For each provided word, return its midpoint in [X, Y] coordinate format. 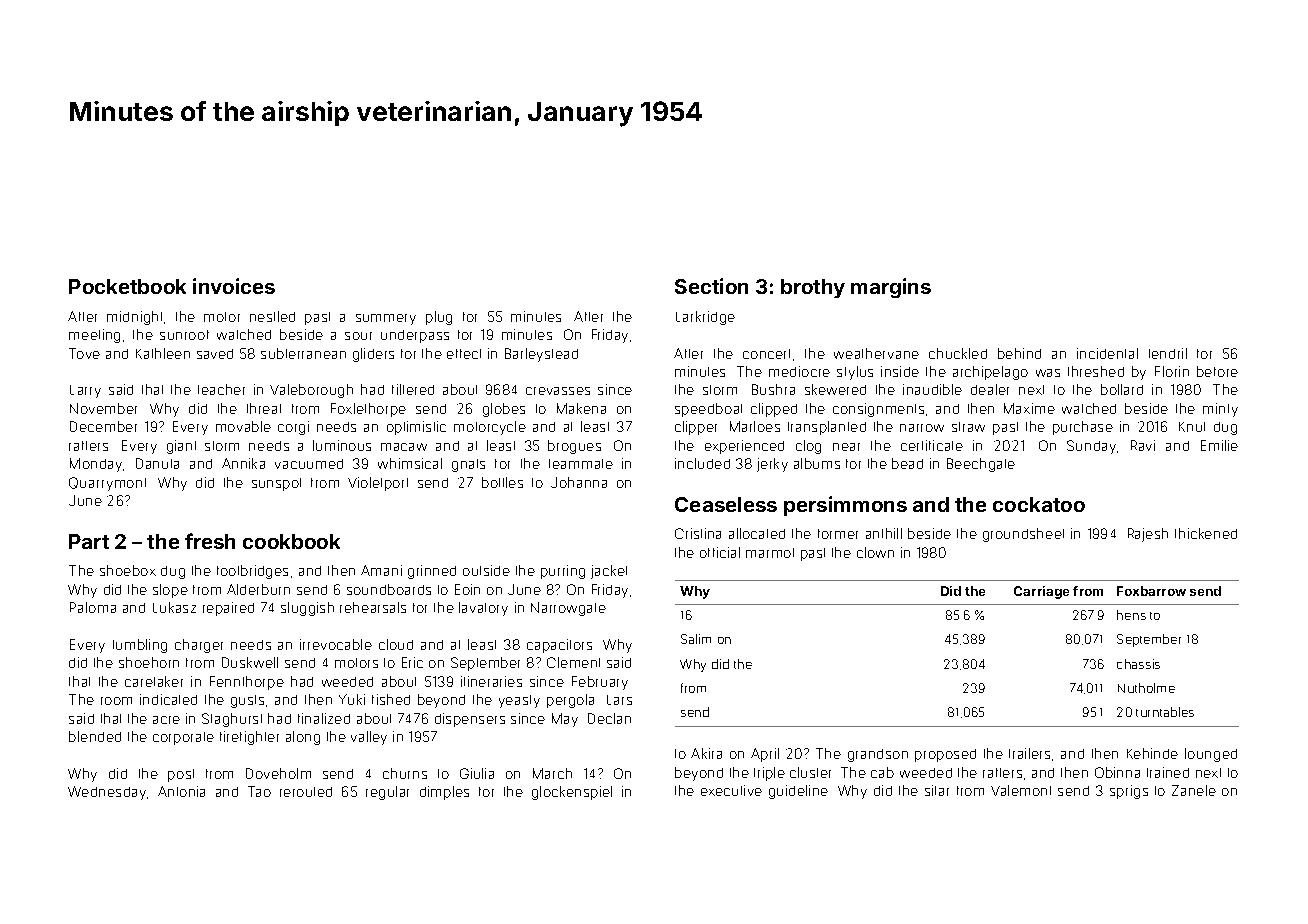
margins [891, 288]
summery [386, 319]
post [181, 775]
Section [711, 286]
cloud [396, 644]
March [552, 773]
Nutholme [1146, 688]
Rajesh [1148, 535]
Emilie [1219, 445]
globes [504, 410]
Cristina [698, 533]
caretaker [154, 681]
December [103, 426]
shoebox [128, 570]
